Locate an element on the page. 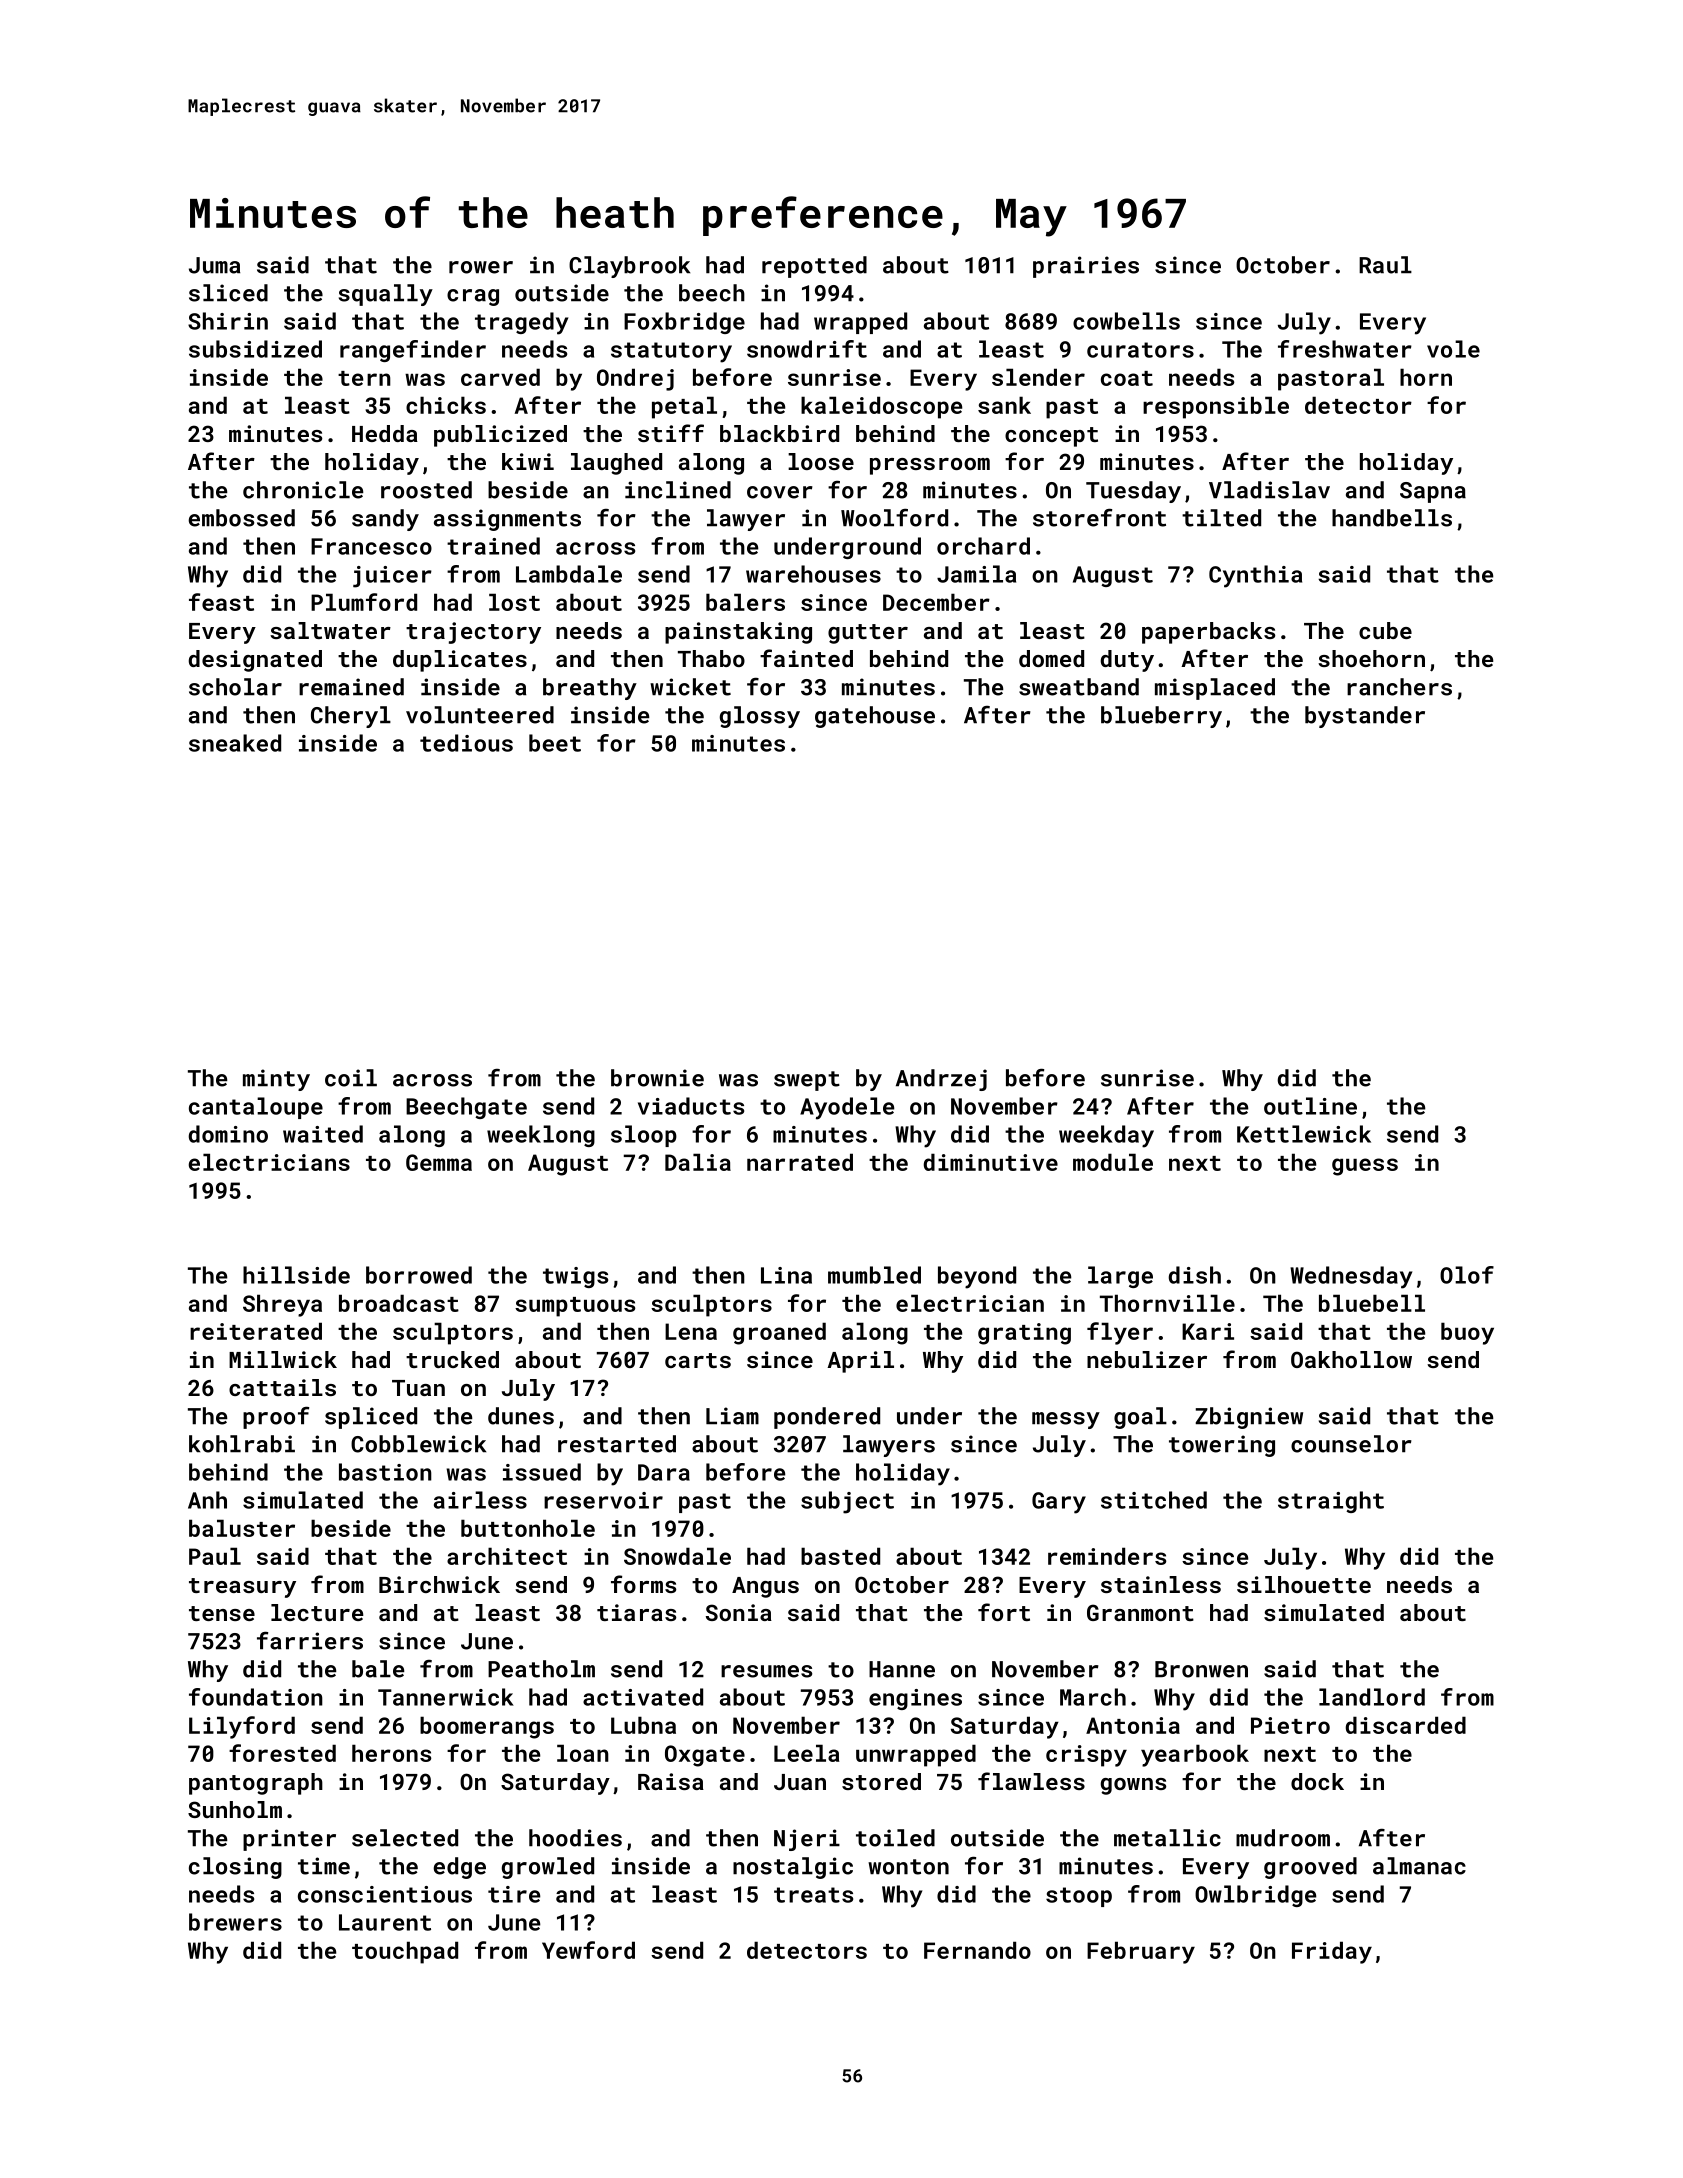 The image size is (1683, 2178). Andrzej is located at coordinates (941, 1080).
